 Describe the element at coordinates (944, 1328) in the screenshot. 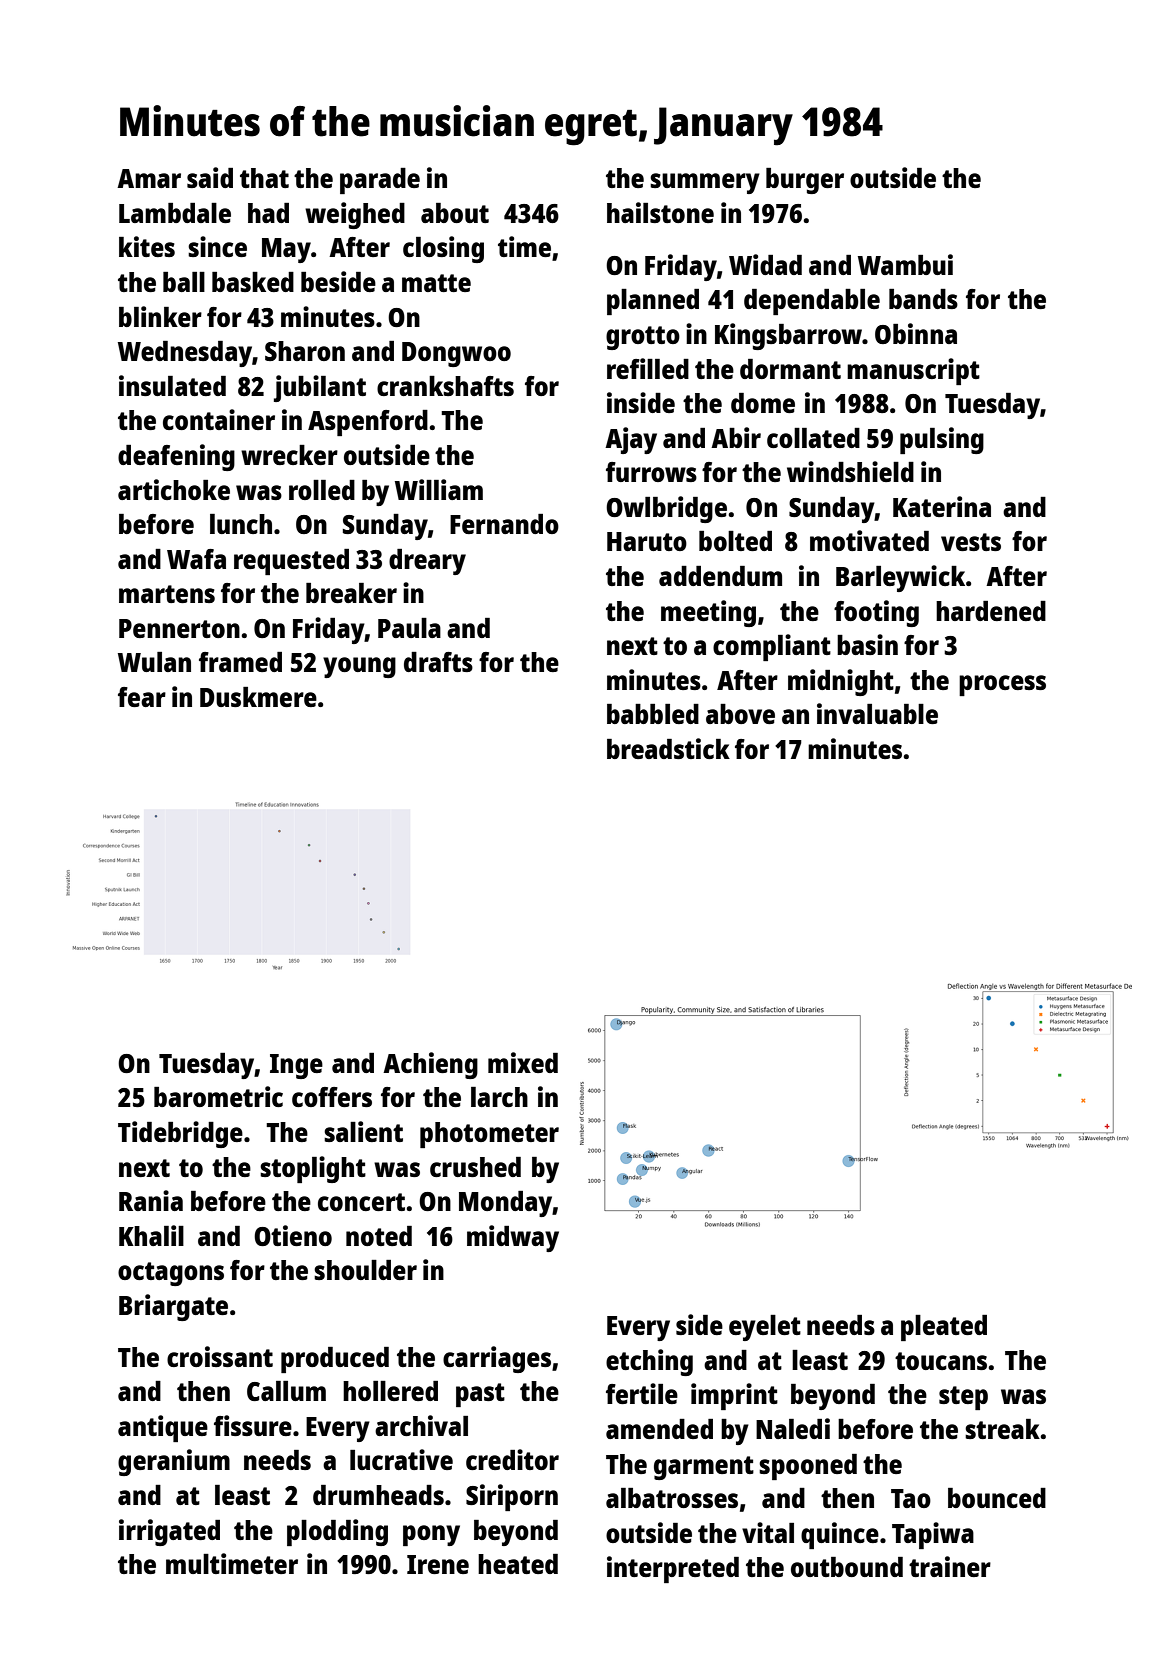

I see `pleated` at that location.
